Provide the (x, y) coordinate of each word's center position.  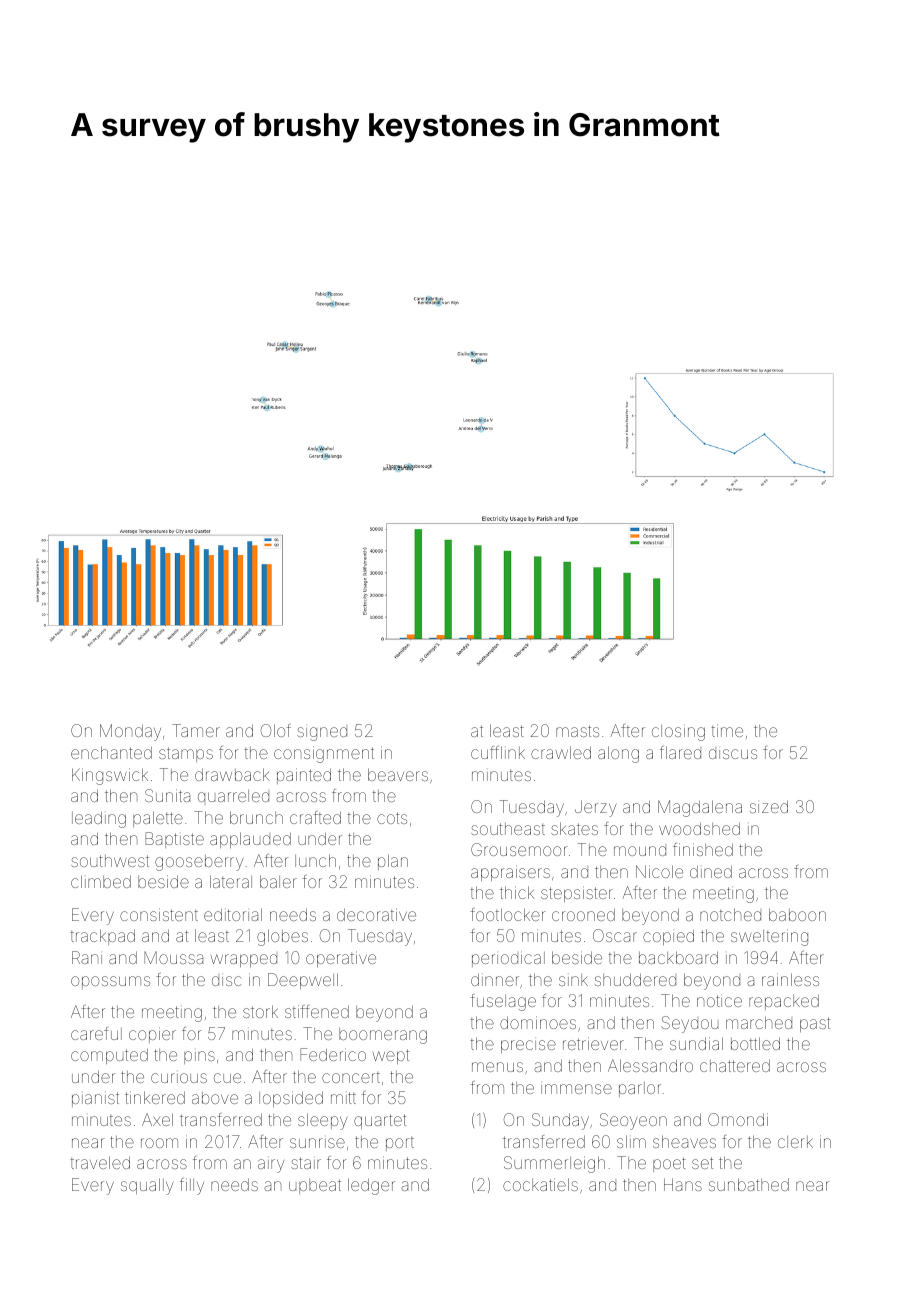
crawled (561, 752)
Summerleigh (554, 1164)
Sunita (167, 795)
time (727, 730)
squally (147, 1186)
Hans (683, 1184)
